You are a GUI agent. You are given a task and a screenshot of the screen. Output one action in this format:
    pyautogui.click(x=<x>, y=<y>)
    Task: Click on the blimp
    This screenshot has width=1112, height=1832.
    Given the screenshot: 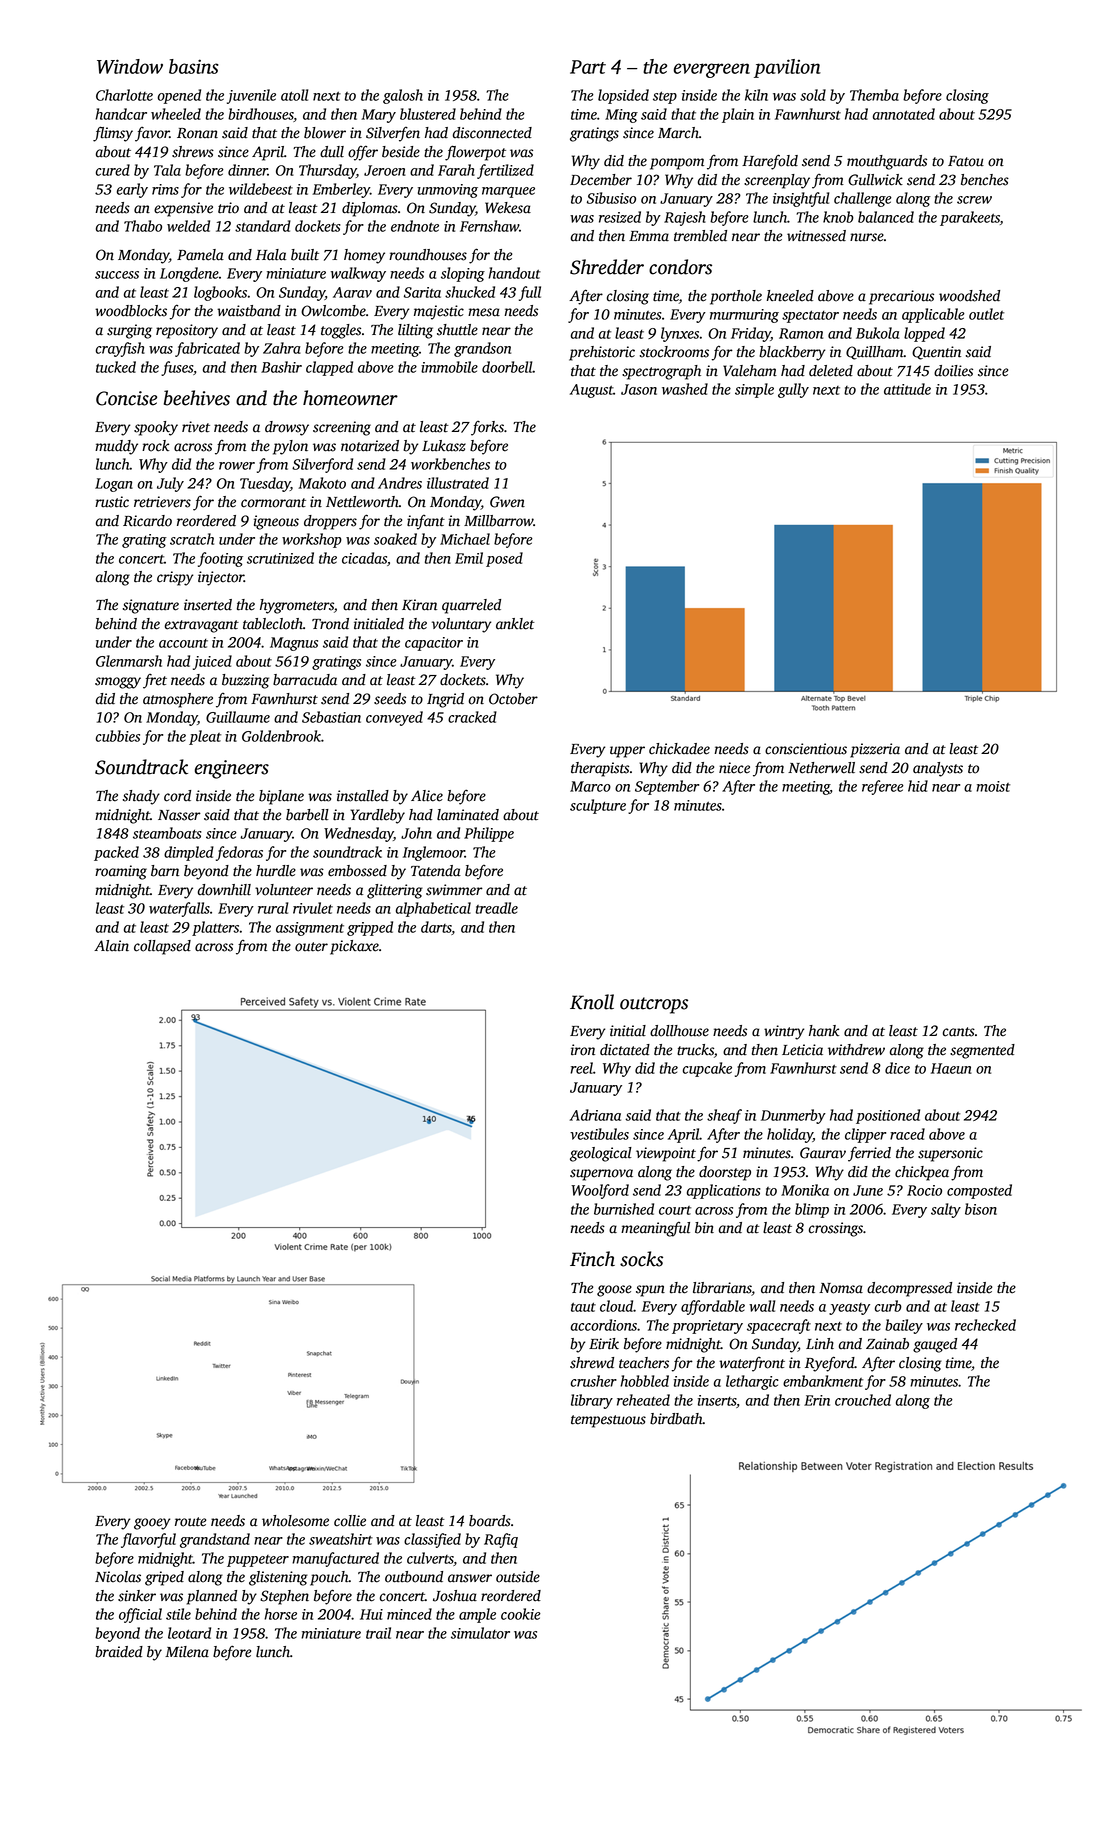 What is the action you would take?
    pyautogui.click(x=812, y=1210)
